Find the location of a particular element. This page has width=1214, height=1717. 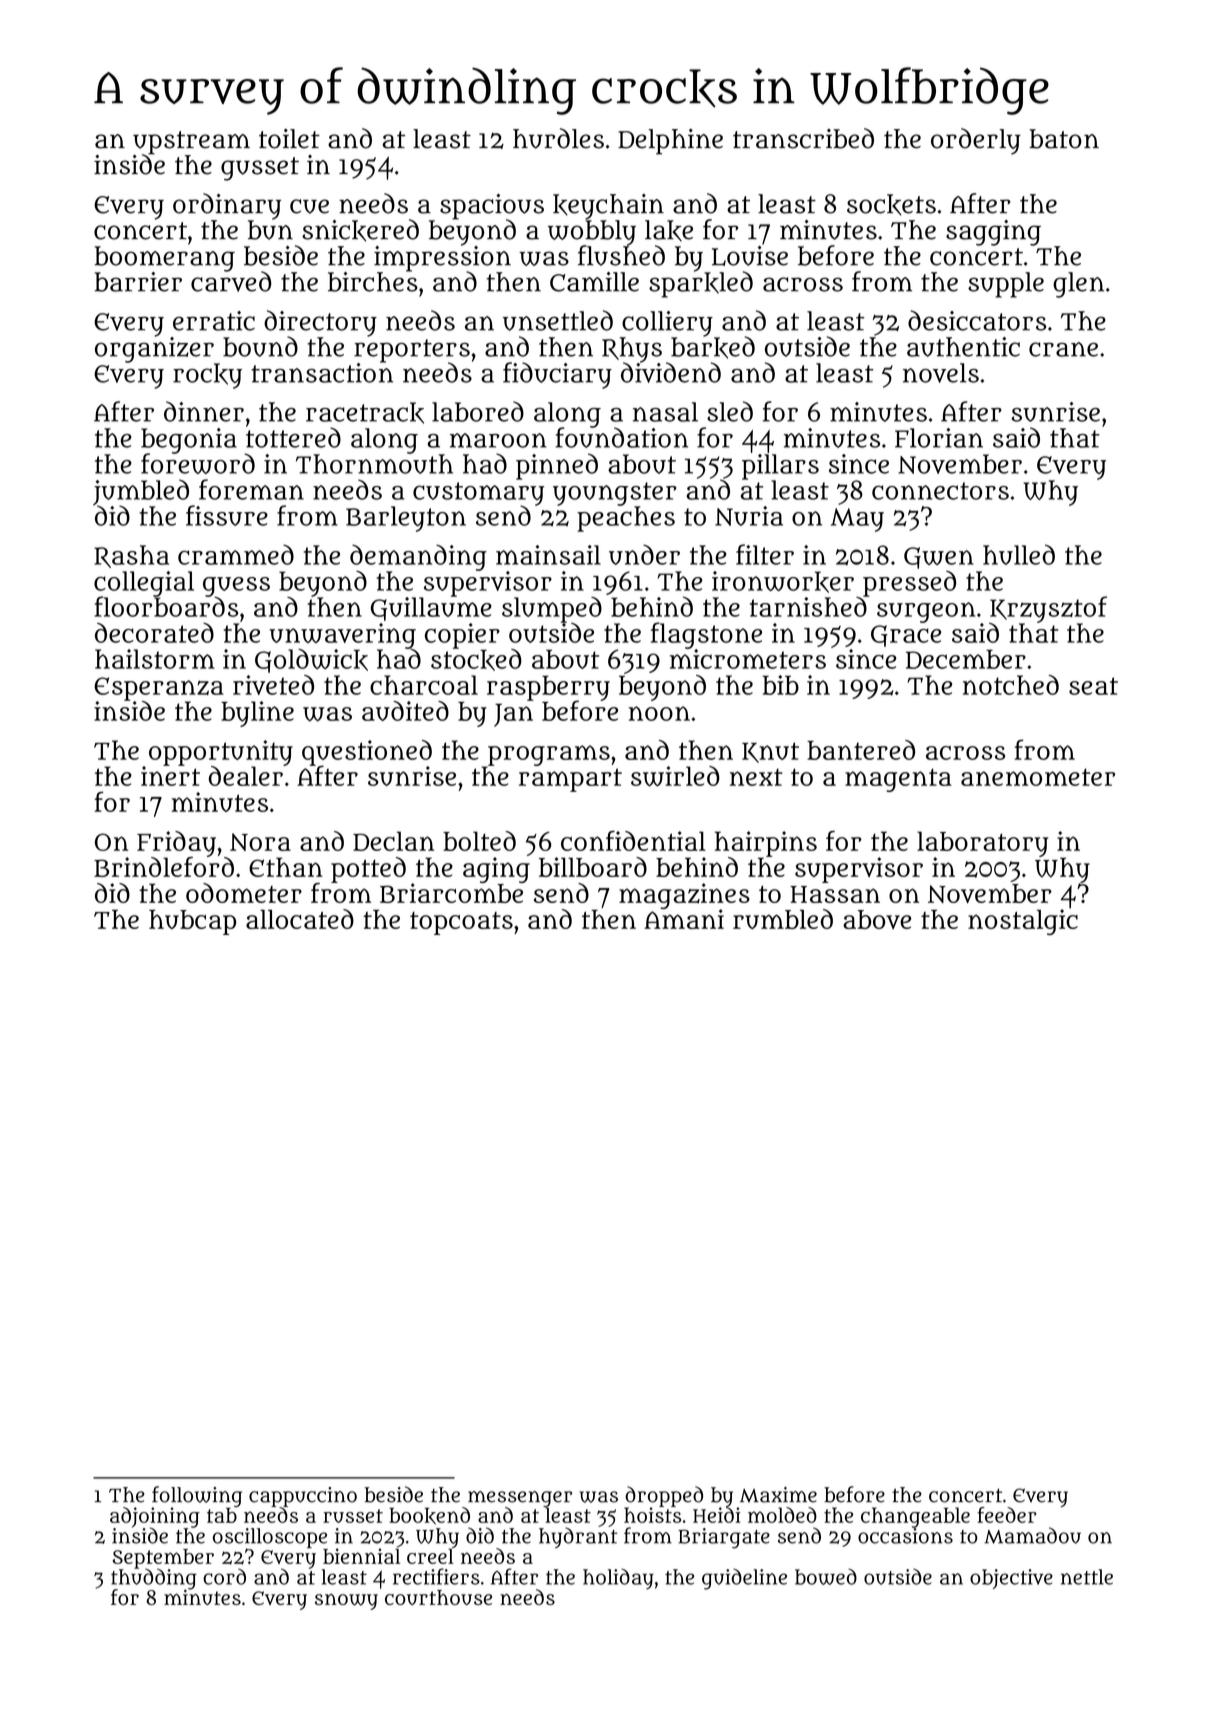

hulled is located at coordinates (1019, 554).
